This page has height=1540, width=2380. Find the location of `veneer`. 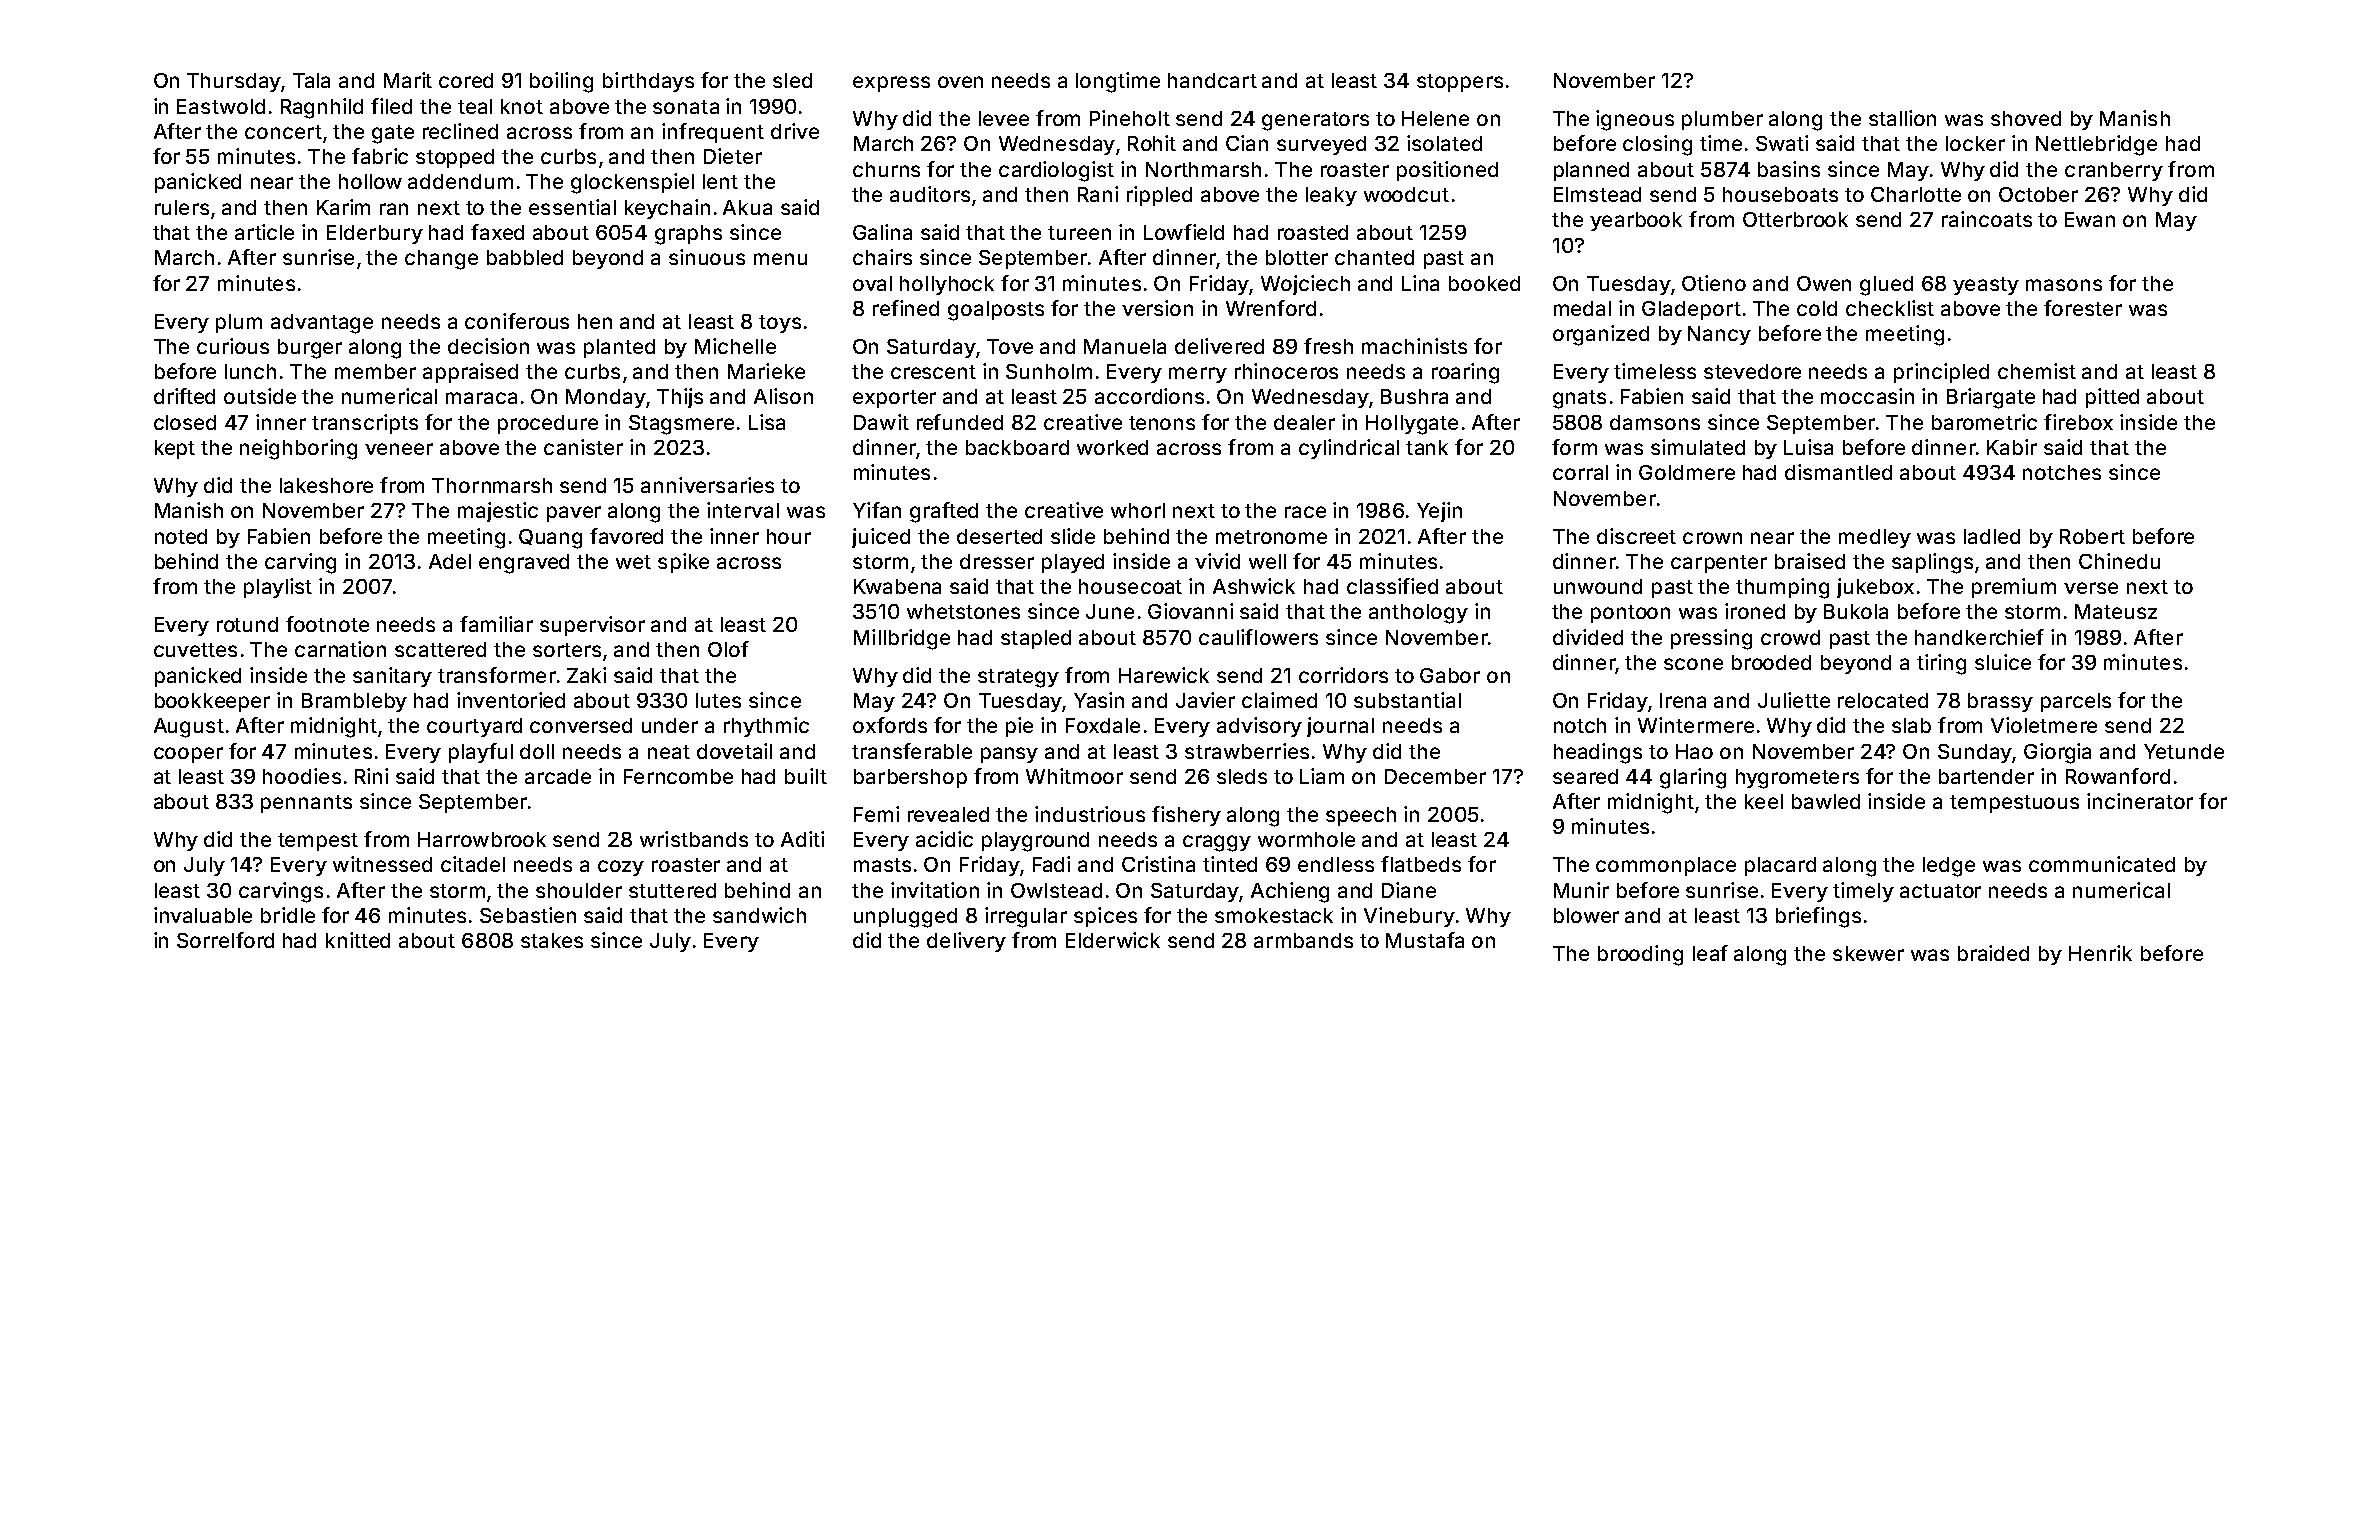

veneer is located at coordinates (399, 449).
